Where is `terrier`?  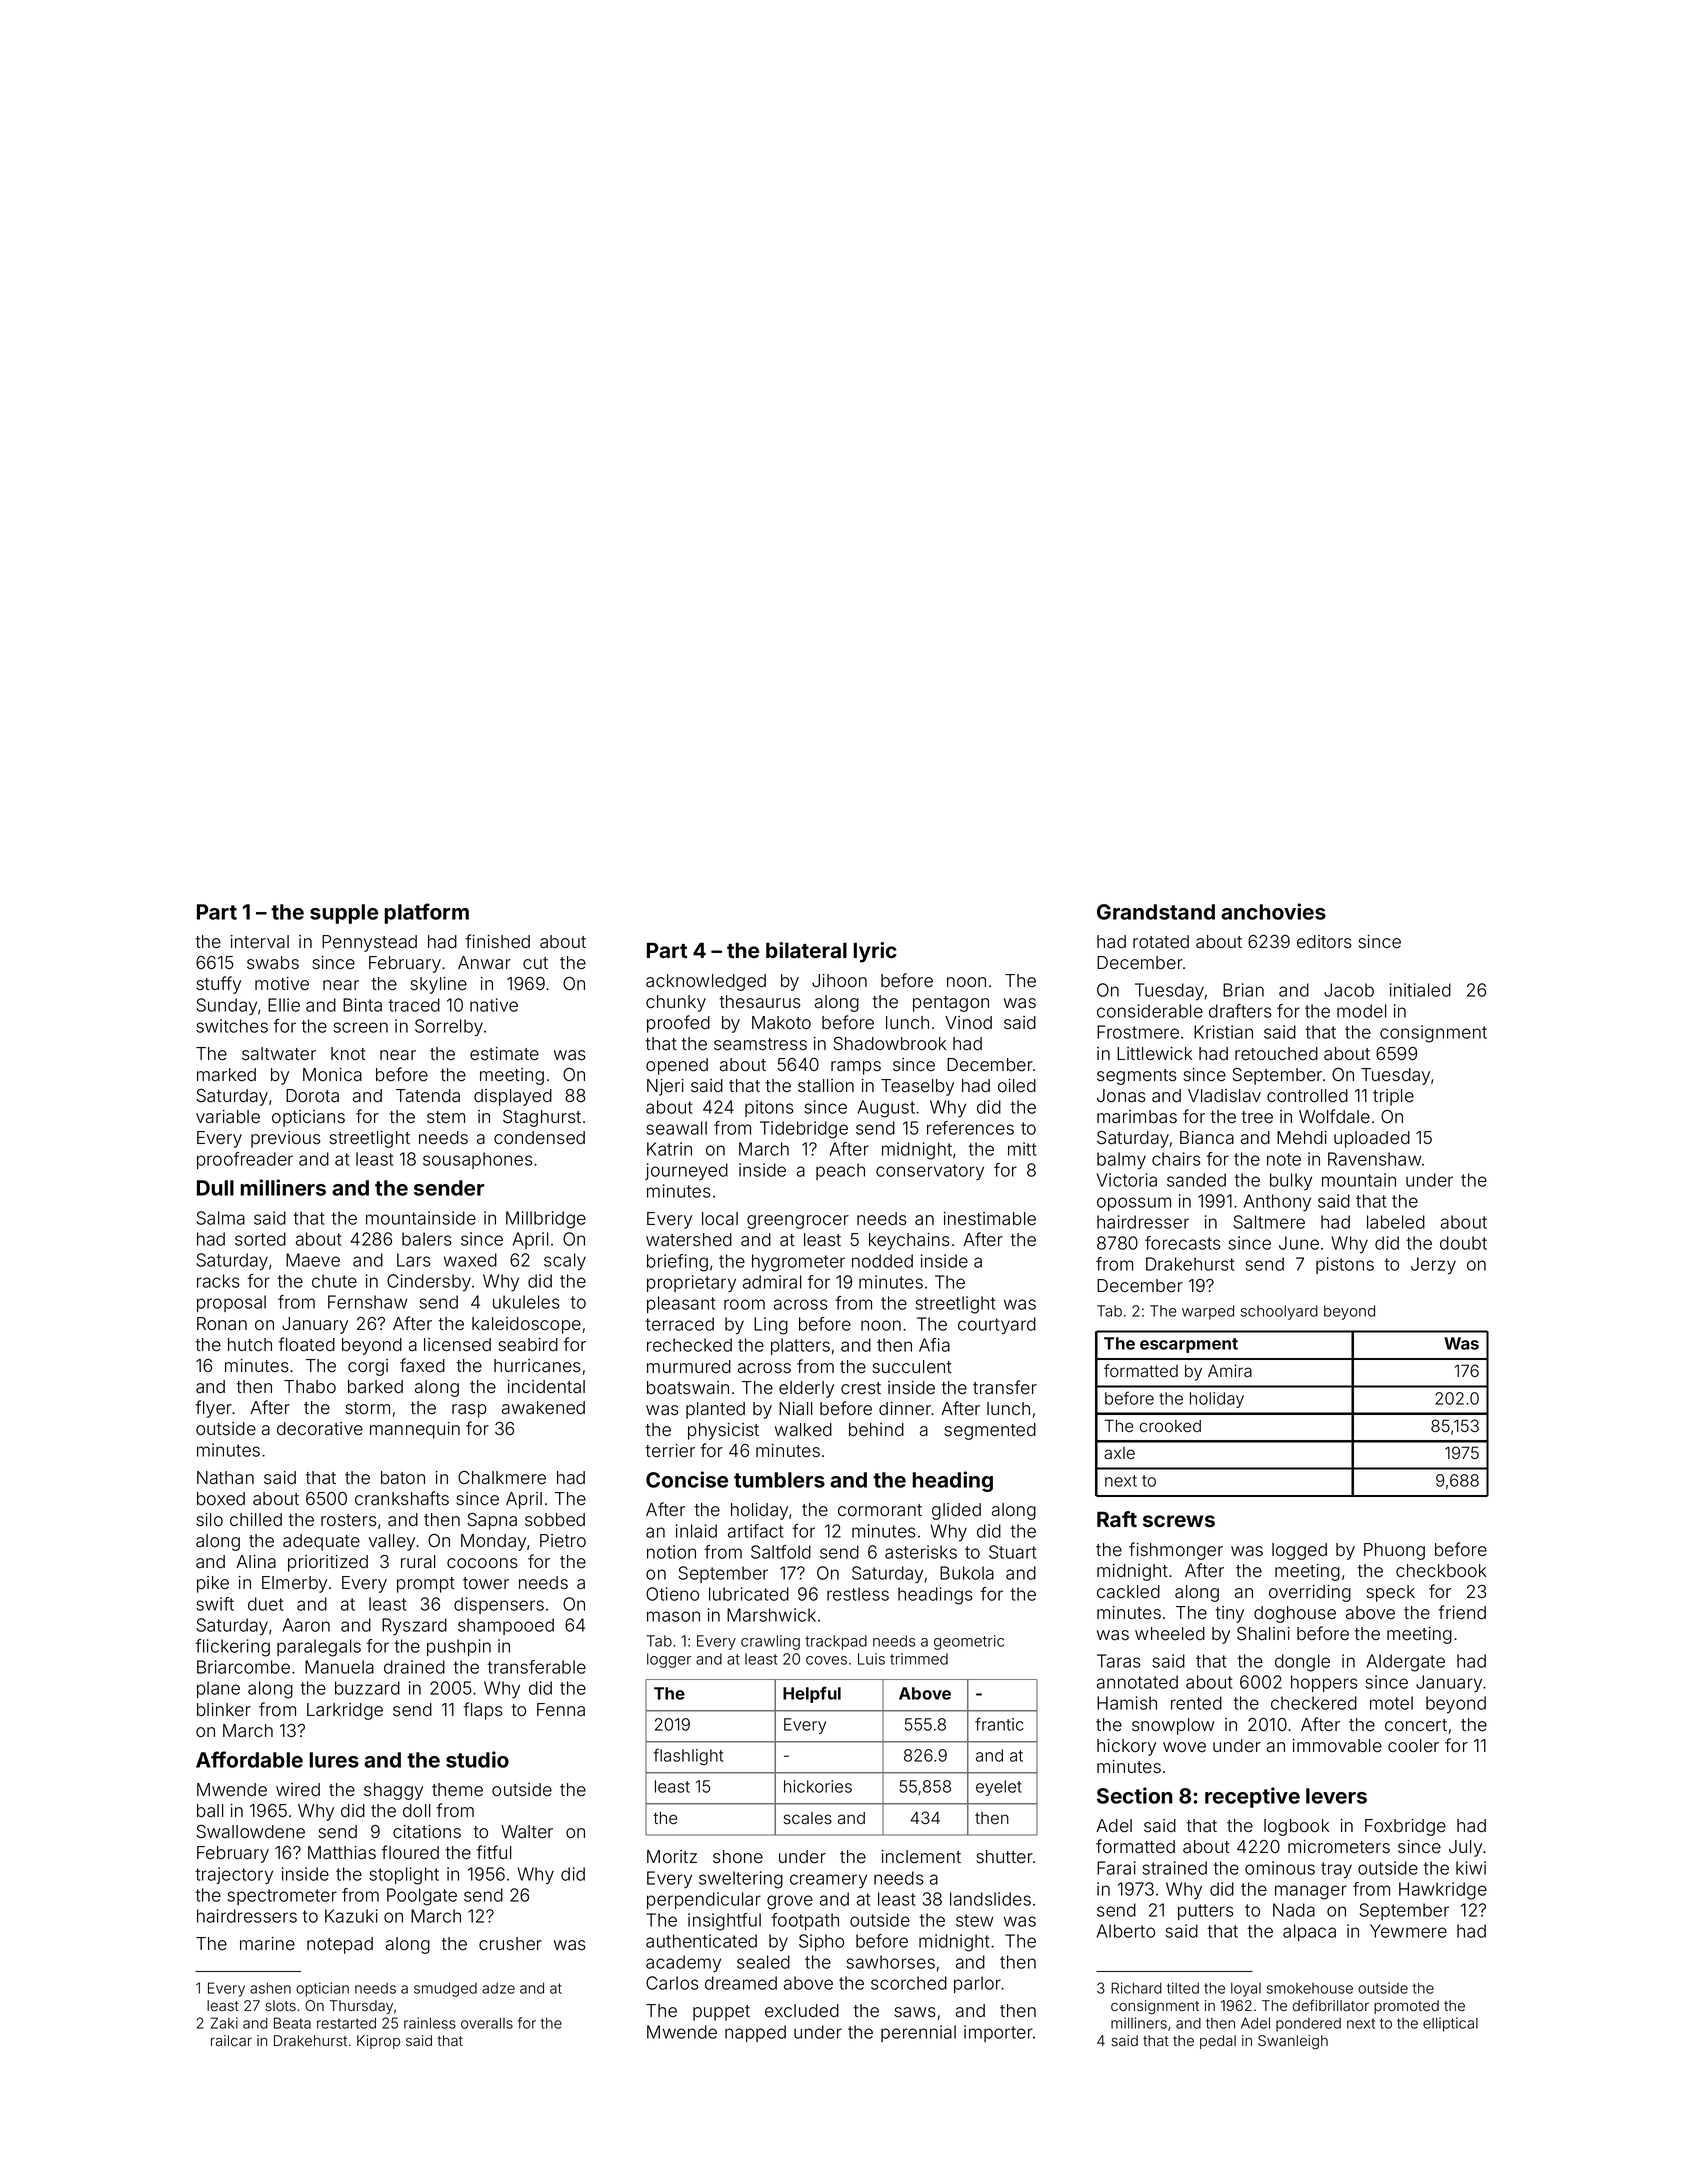
terrier is located at coordinates (670, 1451).
